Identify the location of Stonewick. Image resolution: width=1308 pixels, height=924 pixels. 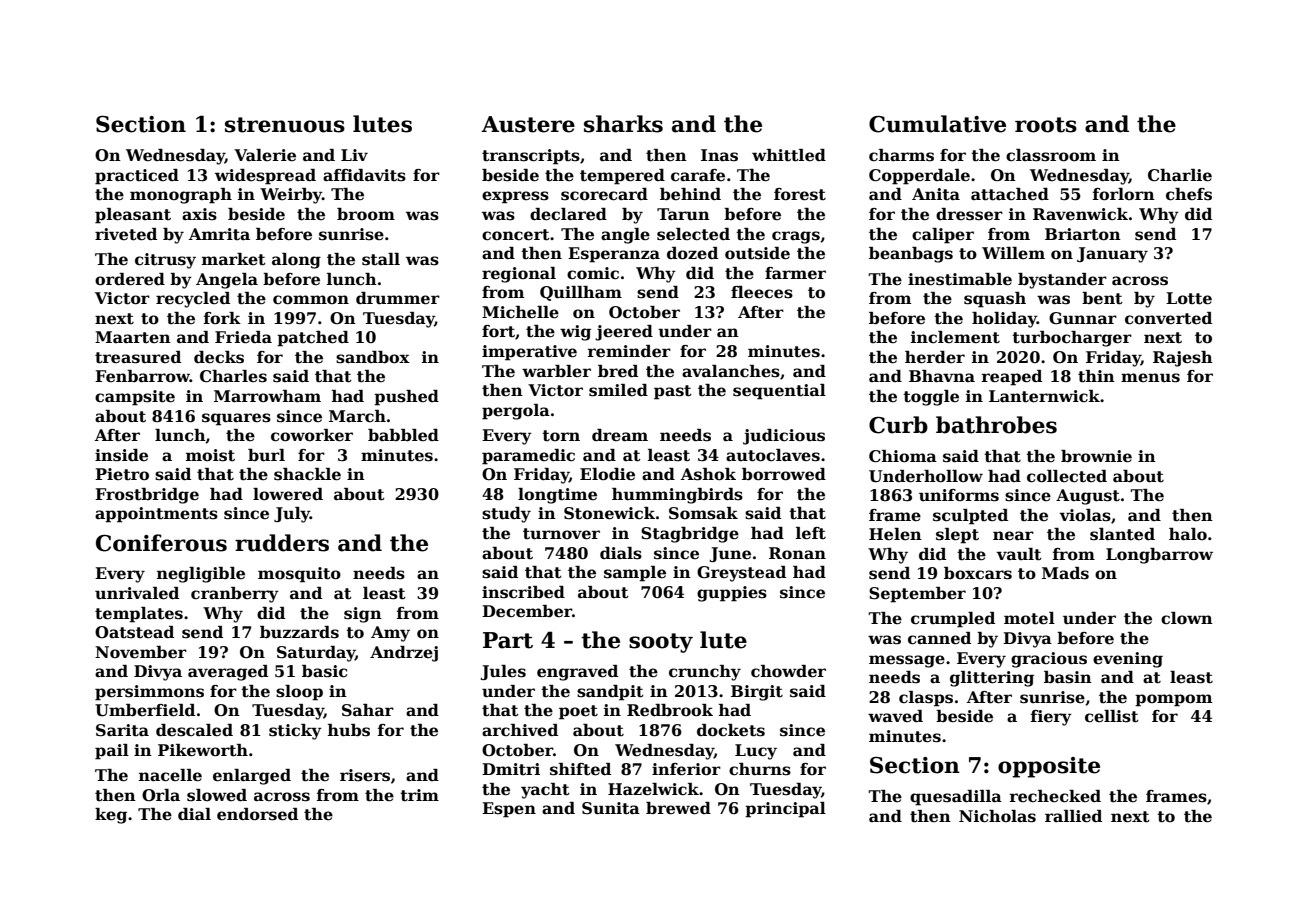
(609, 513).
